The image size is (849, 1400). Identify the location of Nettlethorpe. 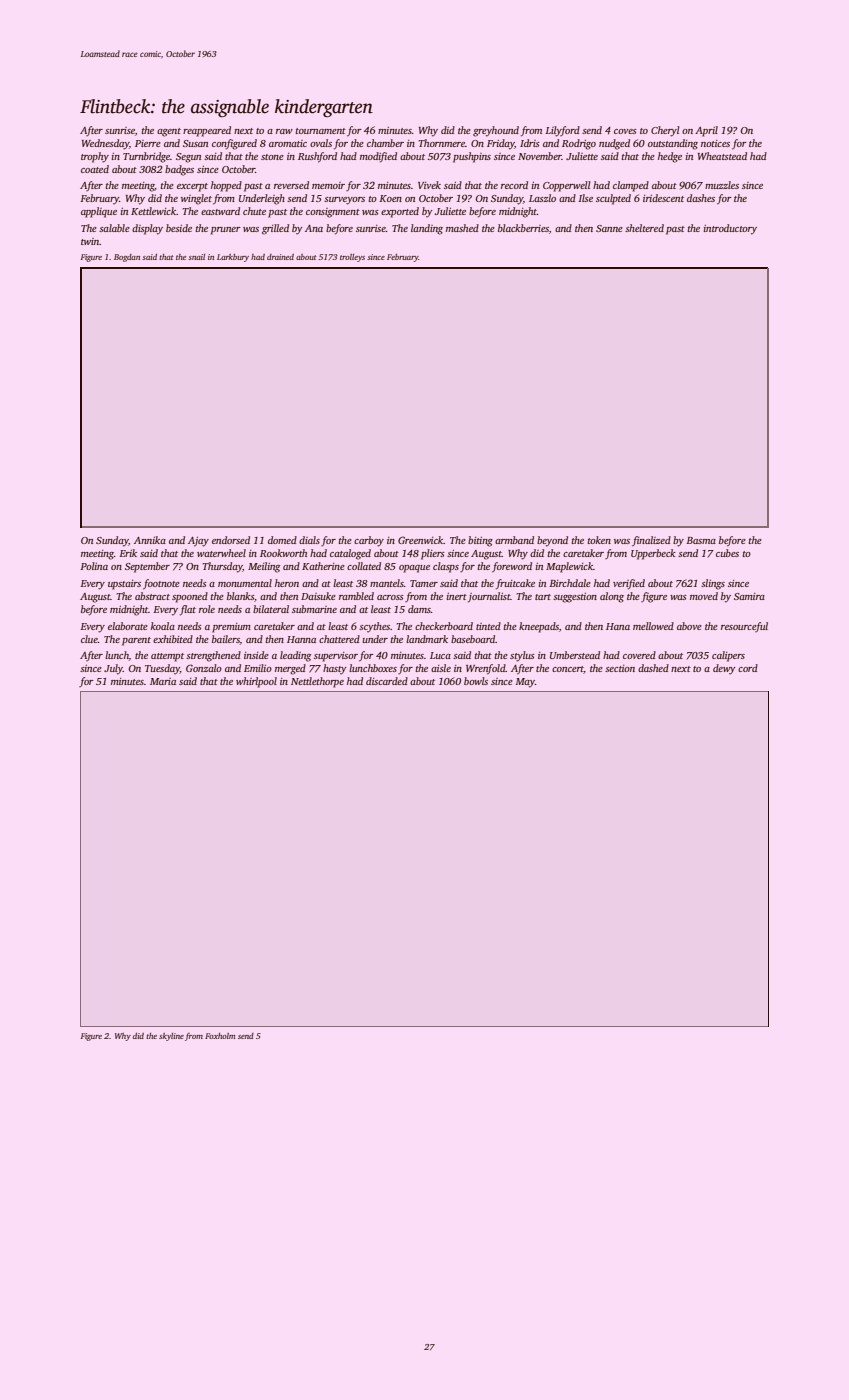
(317, 682).
